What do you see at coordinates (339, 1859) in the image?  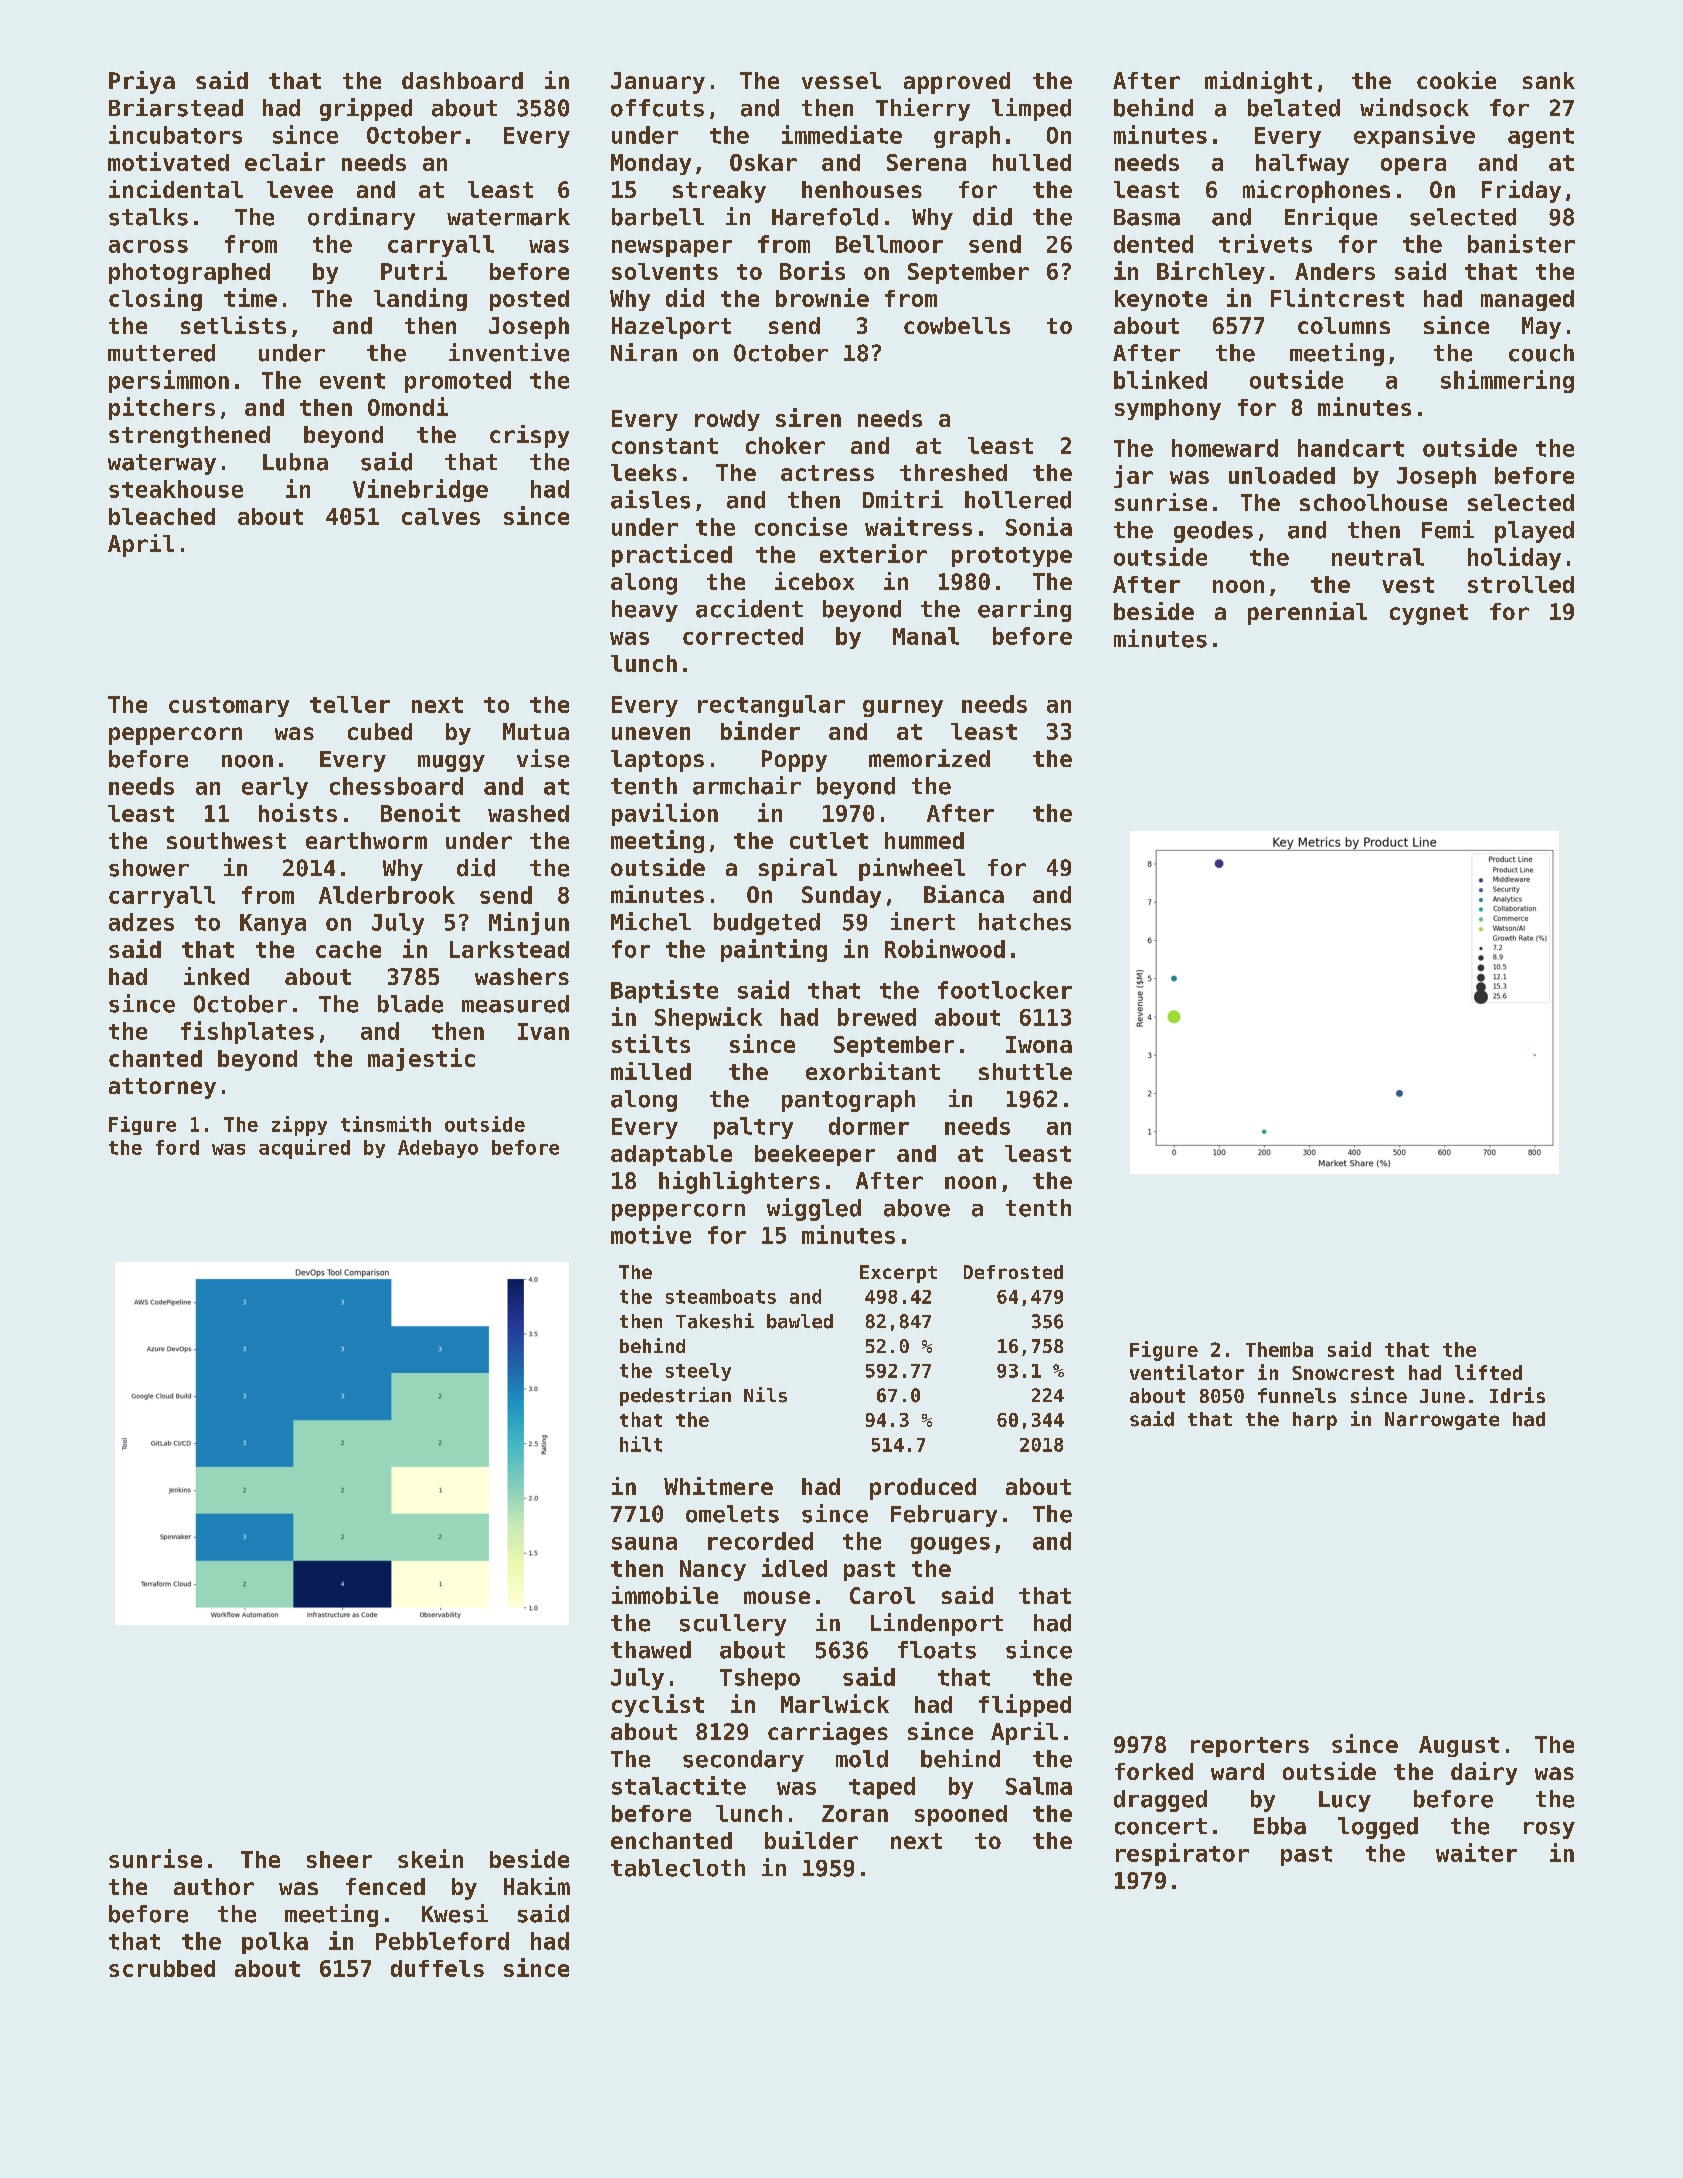 I see `sheer` at bounding box center [339, 1859].
